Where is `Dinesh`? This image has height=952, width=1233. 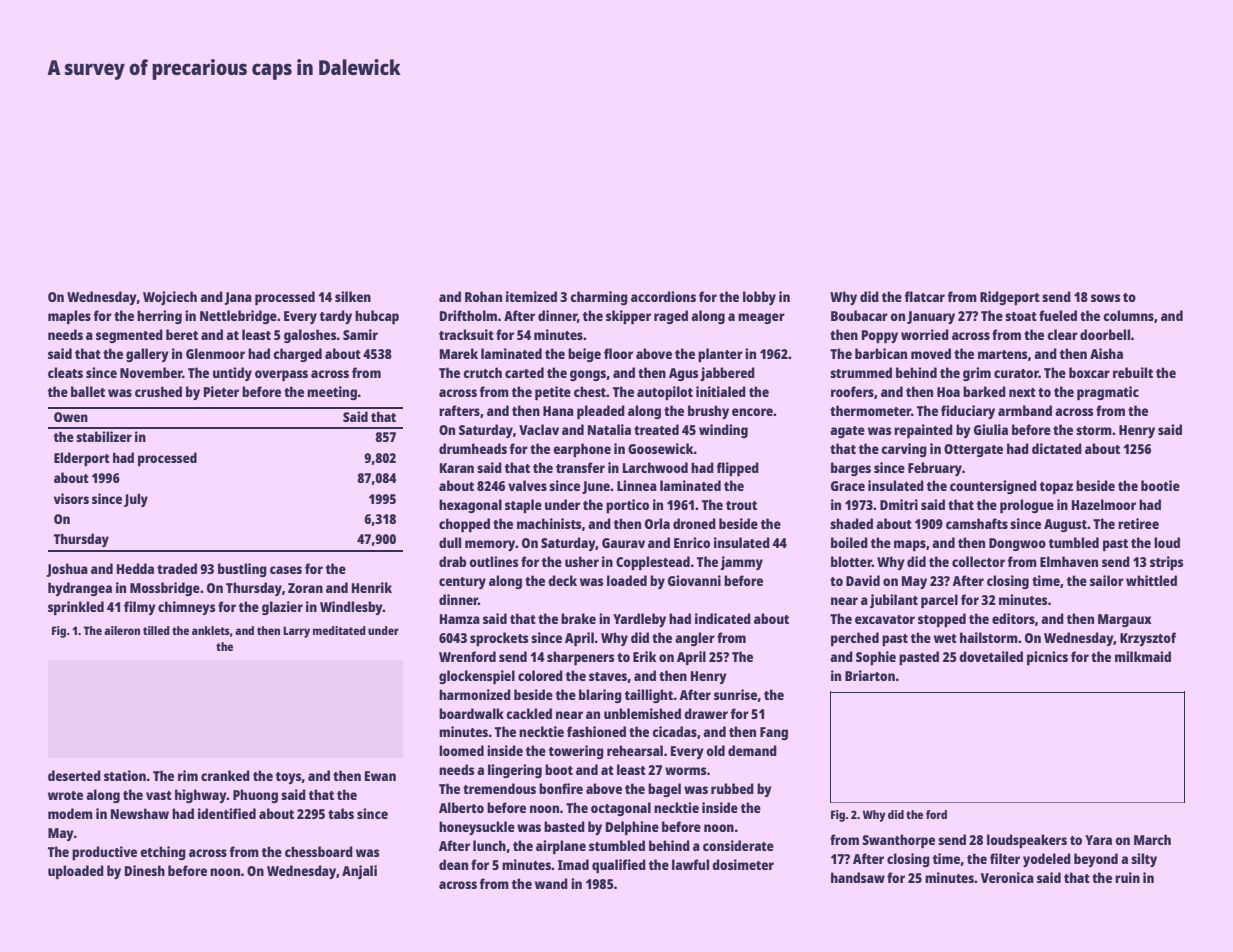 Dinesh is located at coordinates (145, 870).
